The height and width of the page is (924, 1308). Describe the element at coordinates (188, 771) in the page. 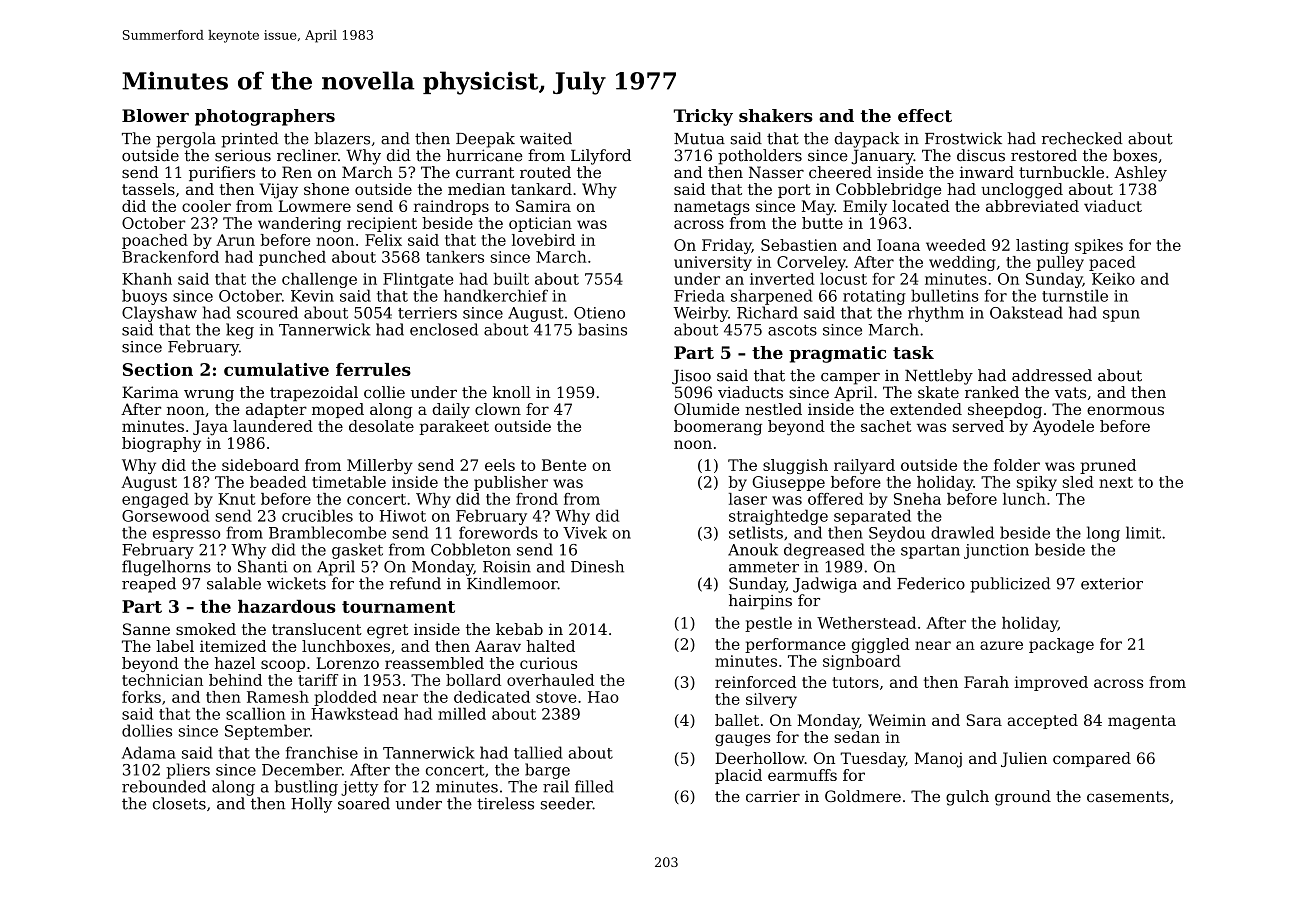

I see `pliers` at that location.
